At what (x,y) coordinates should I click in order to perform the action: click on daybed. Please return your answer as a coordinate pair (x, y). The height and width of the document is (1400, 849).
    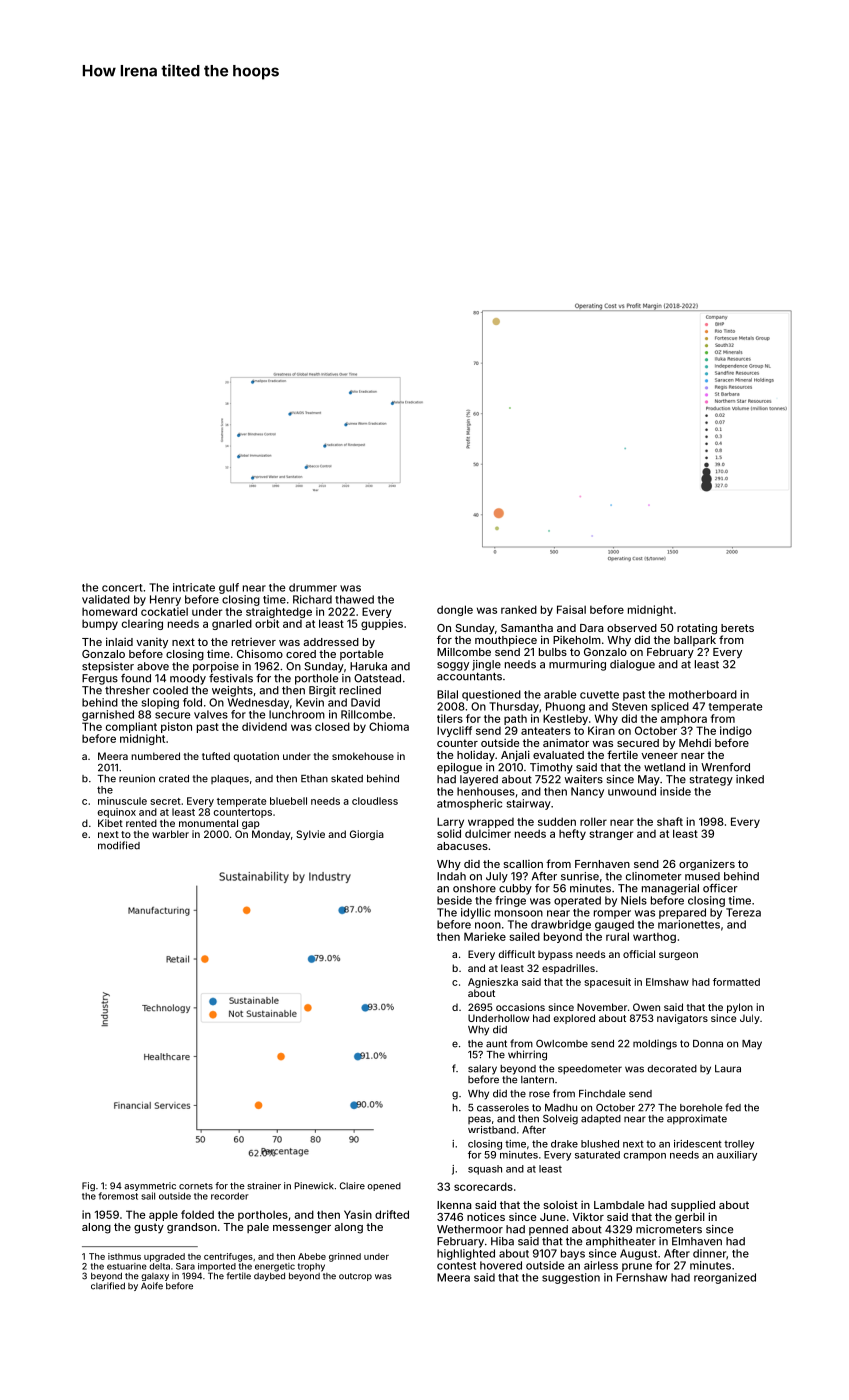
    Looking at the image, I should click on (269, 1276).
